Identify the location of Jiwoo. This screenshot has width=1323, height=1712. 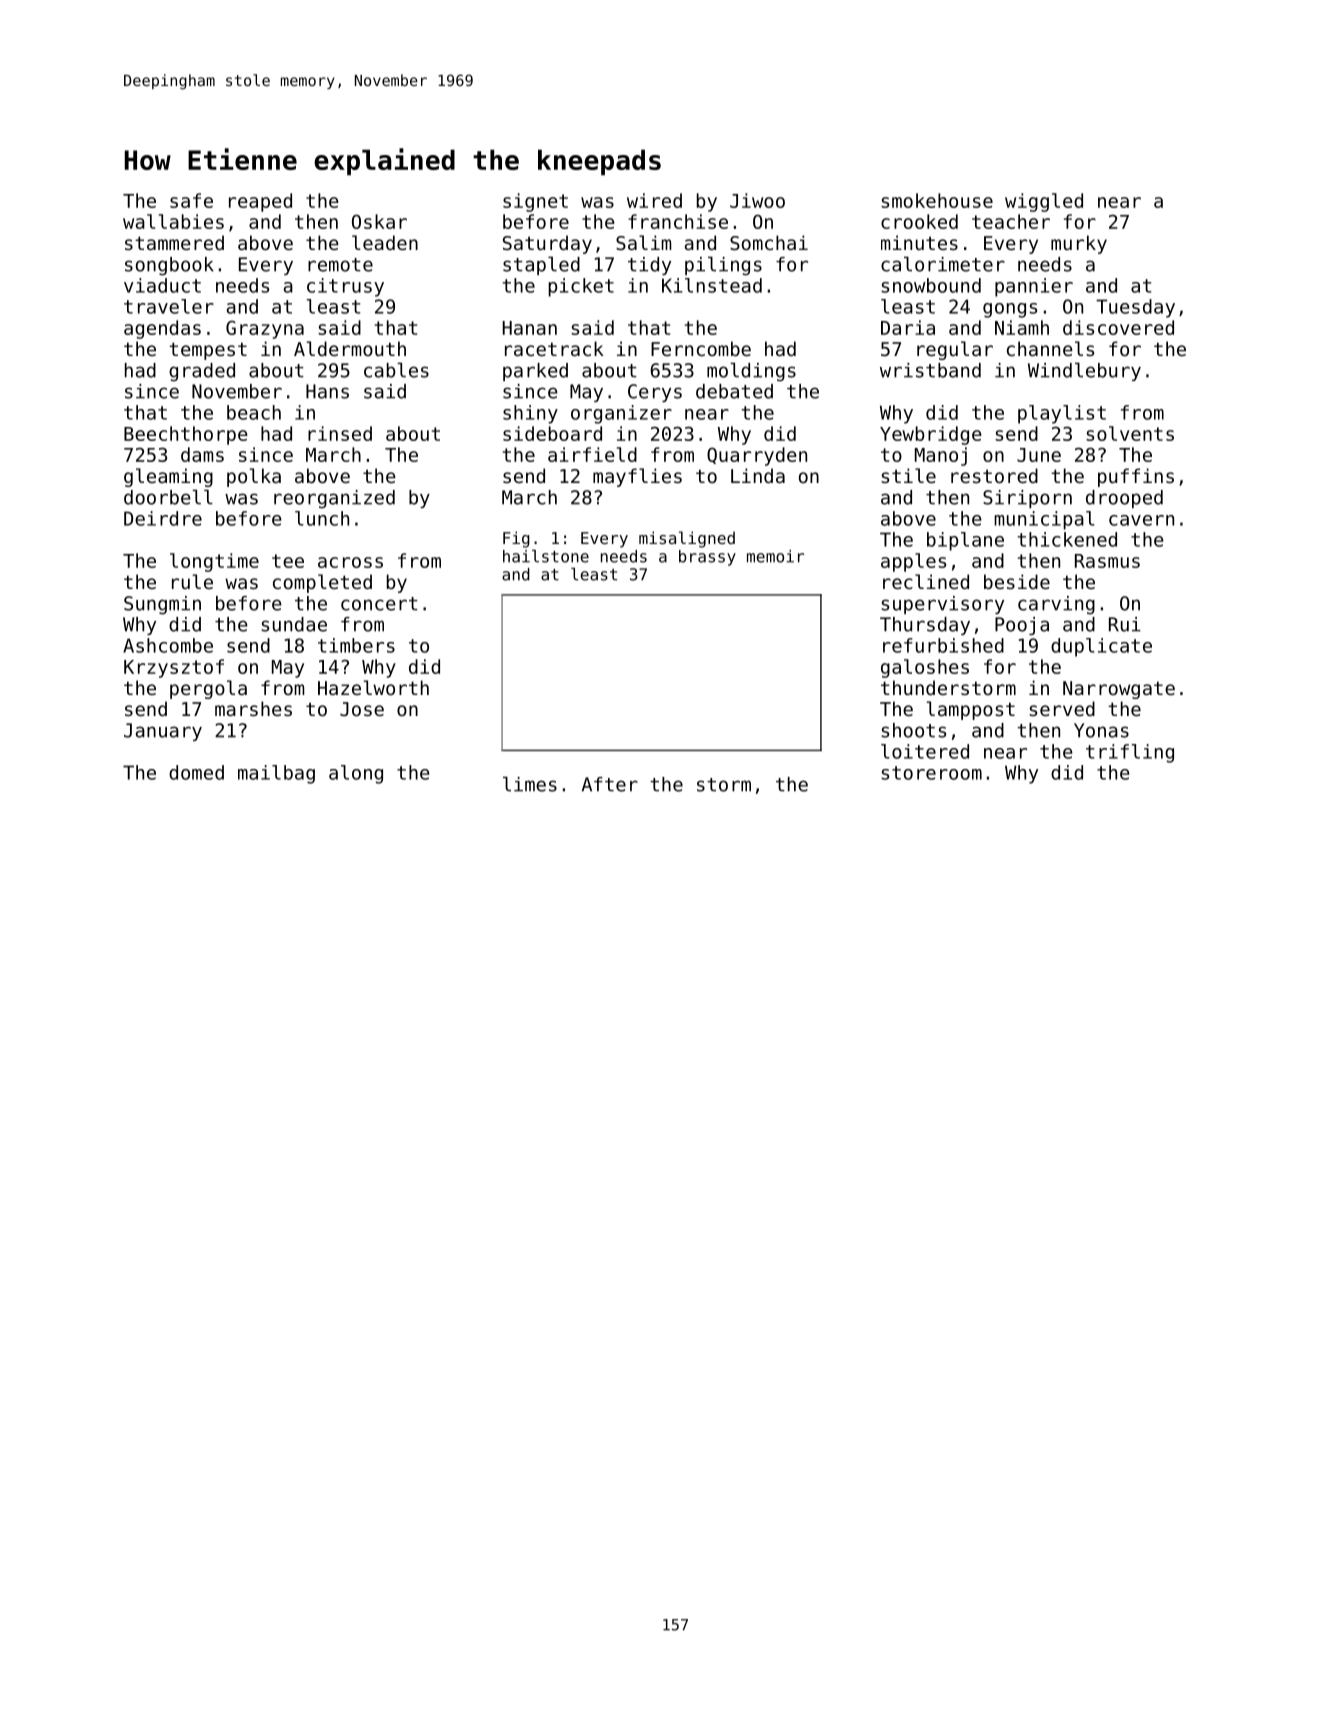
(757, 200).
